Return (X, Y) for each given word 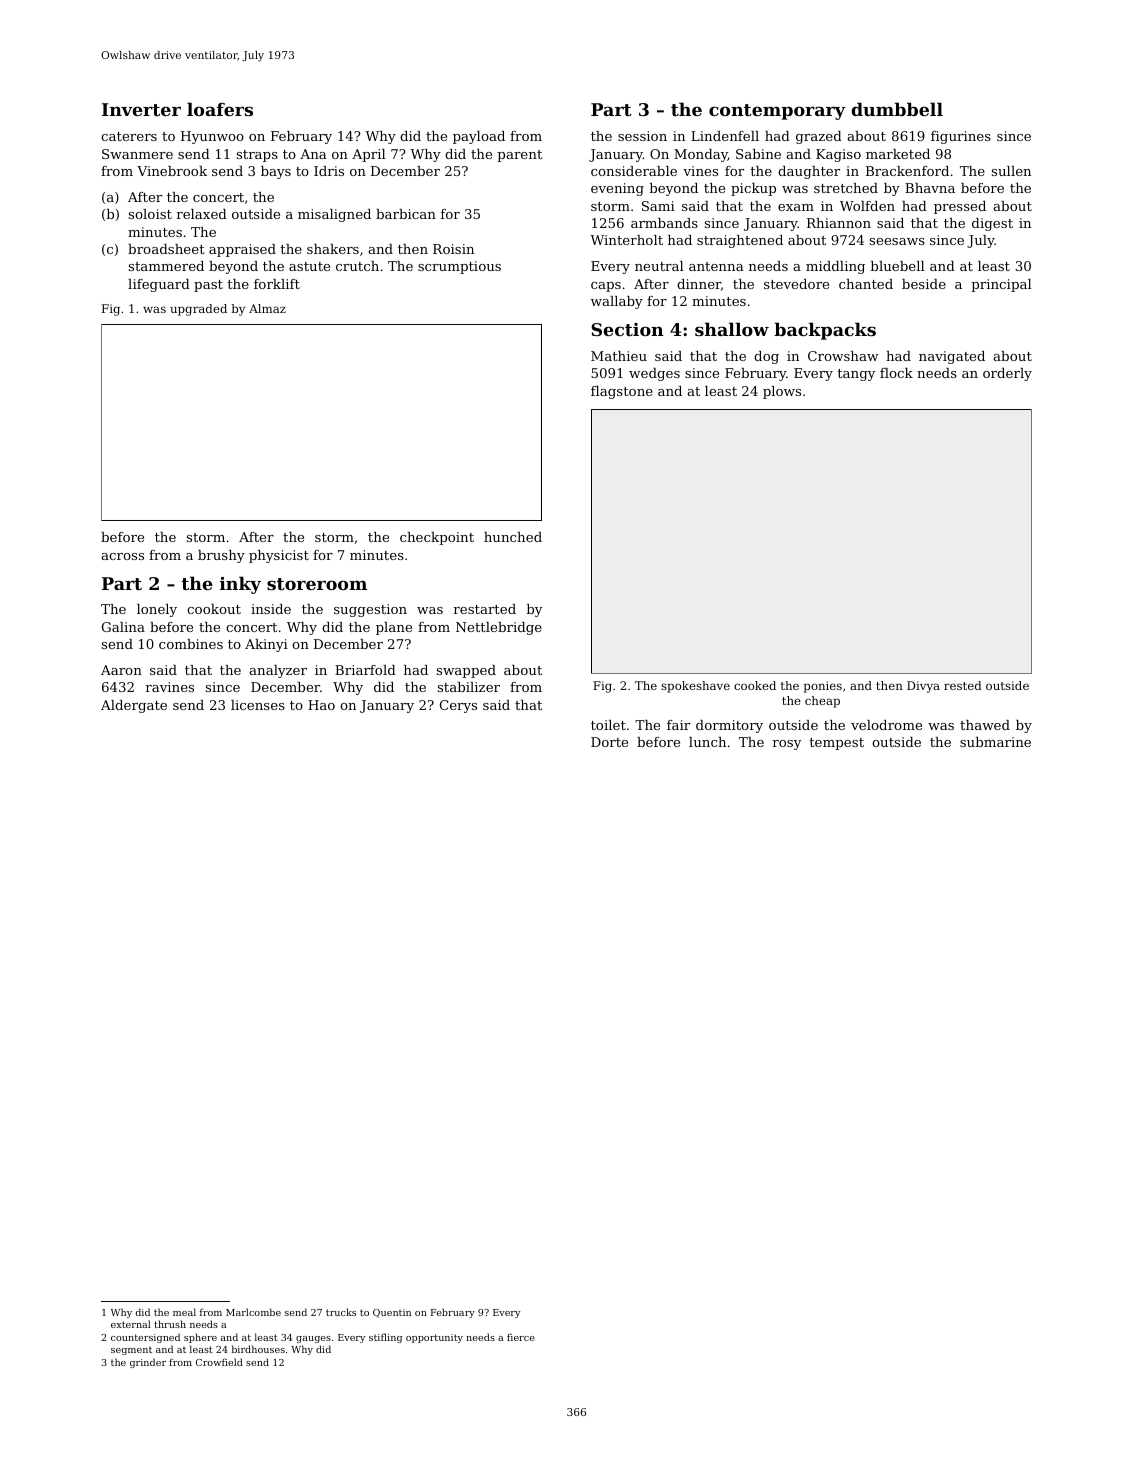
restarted (485, 609)
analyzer (278, 671)
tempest (836, 744)
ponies (823, 687)
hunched (513, 537)
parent (519, 156)
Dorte (609, 742)
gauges (313, 1339)
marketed (898, 154)
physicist (279, 556)
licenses (258, 705)
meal (184, 1312)
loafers (220, 109)
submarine (995, 742)
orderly (1007, 374)
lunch (707, 742)
